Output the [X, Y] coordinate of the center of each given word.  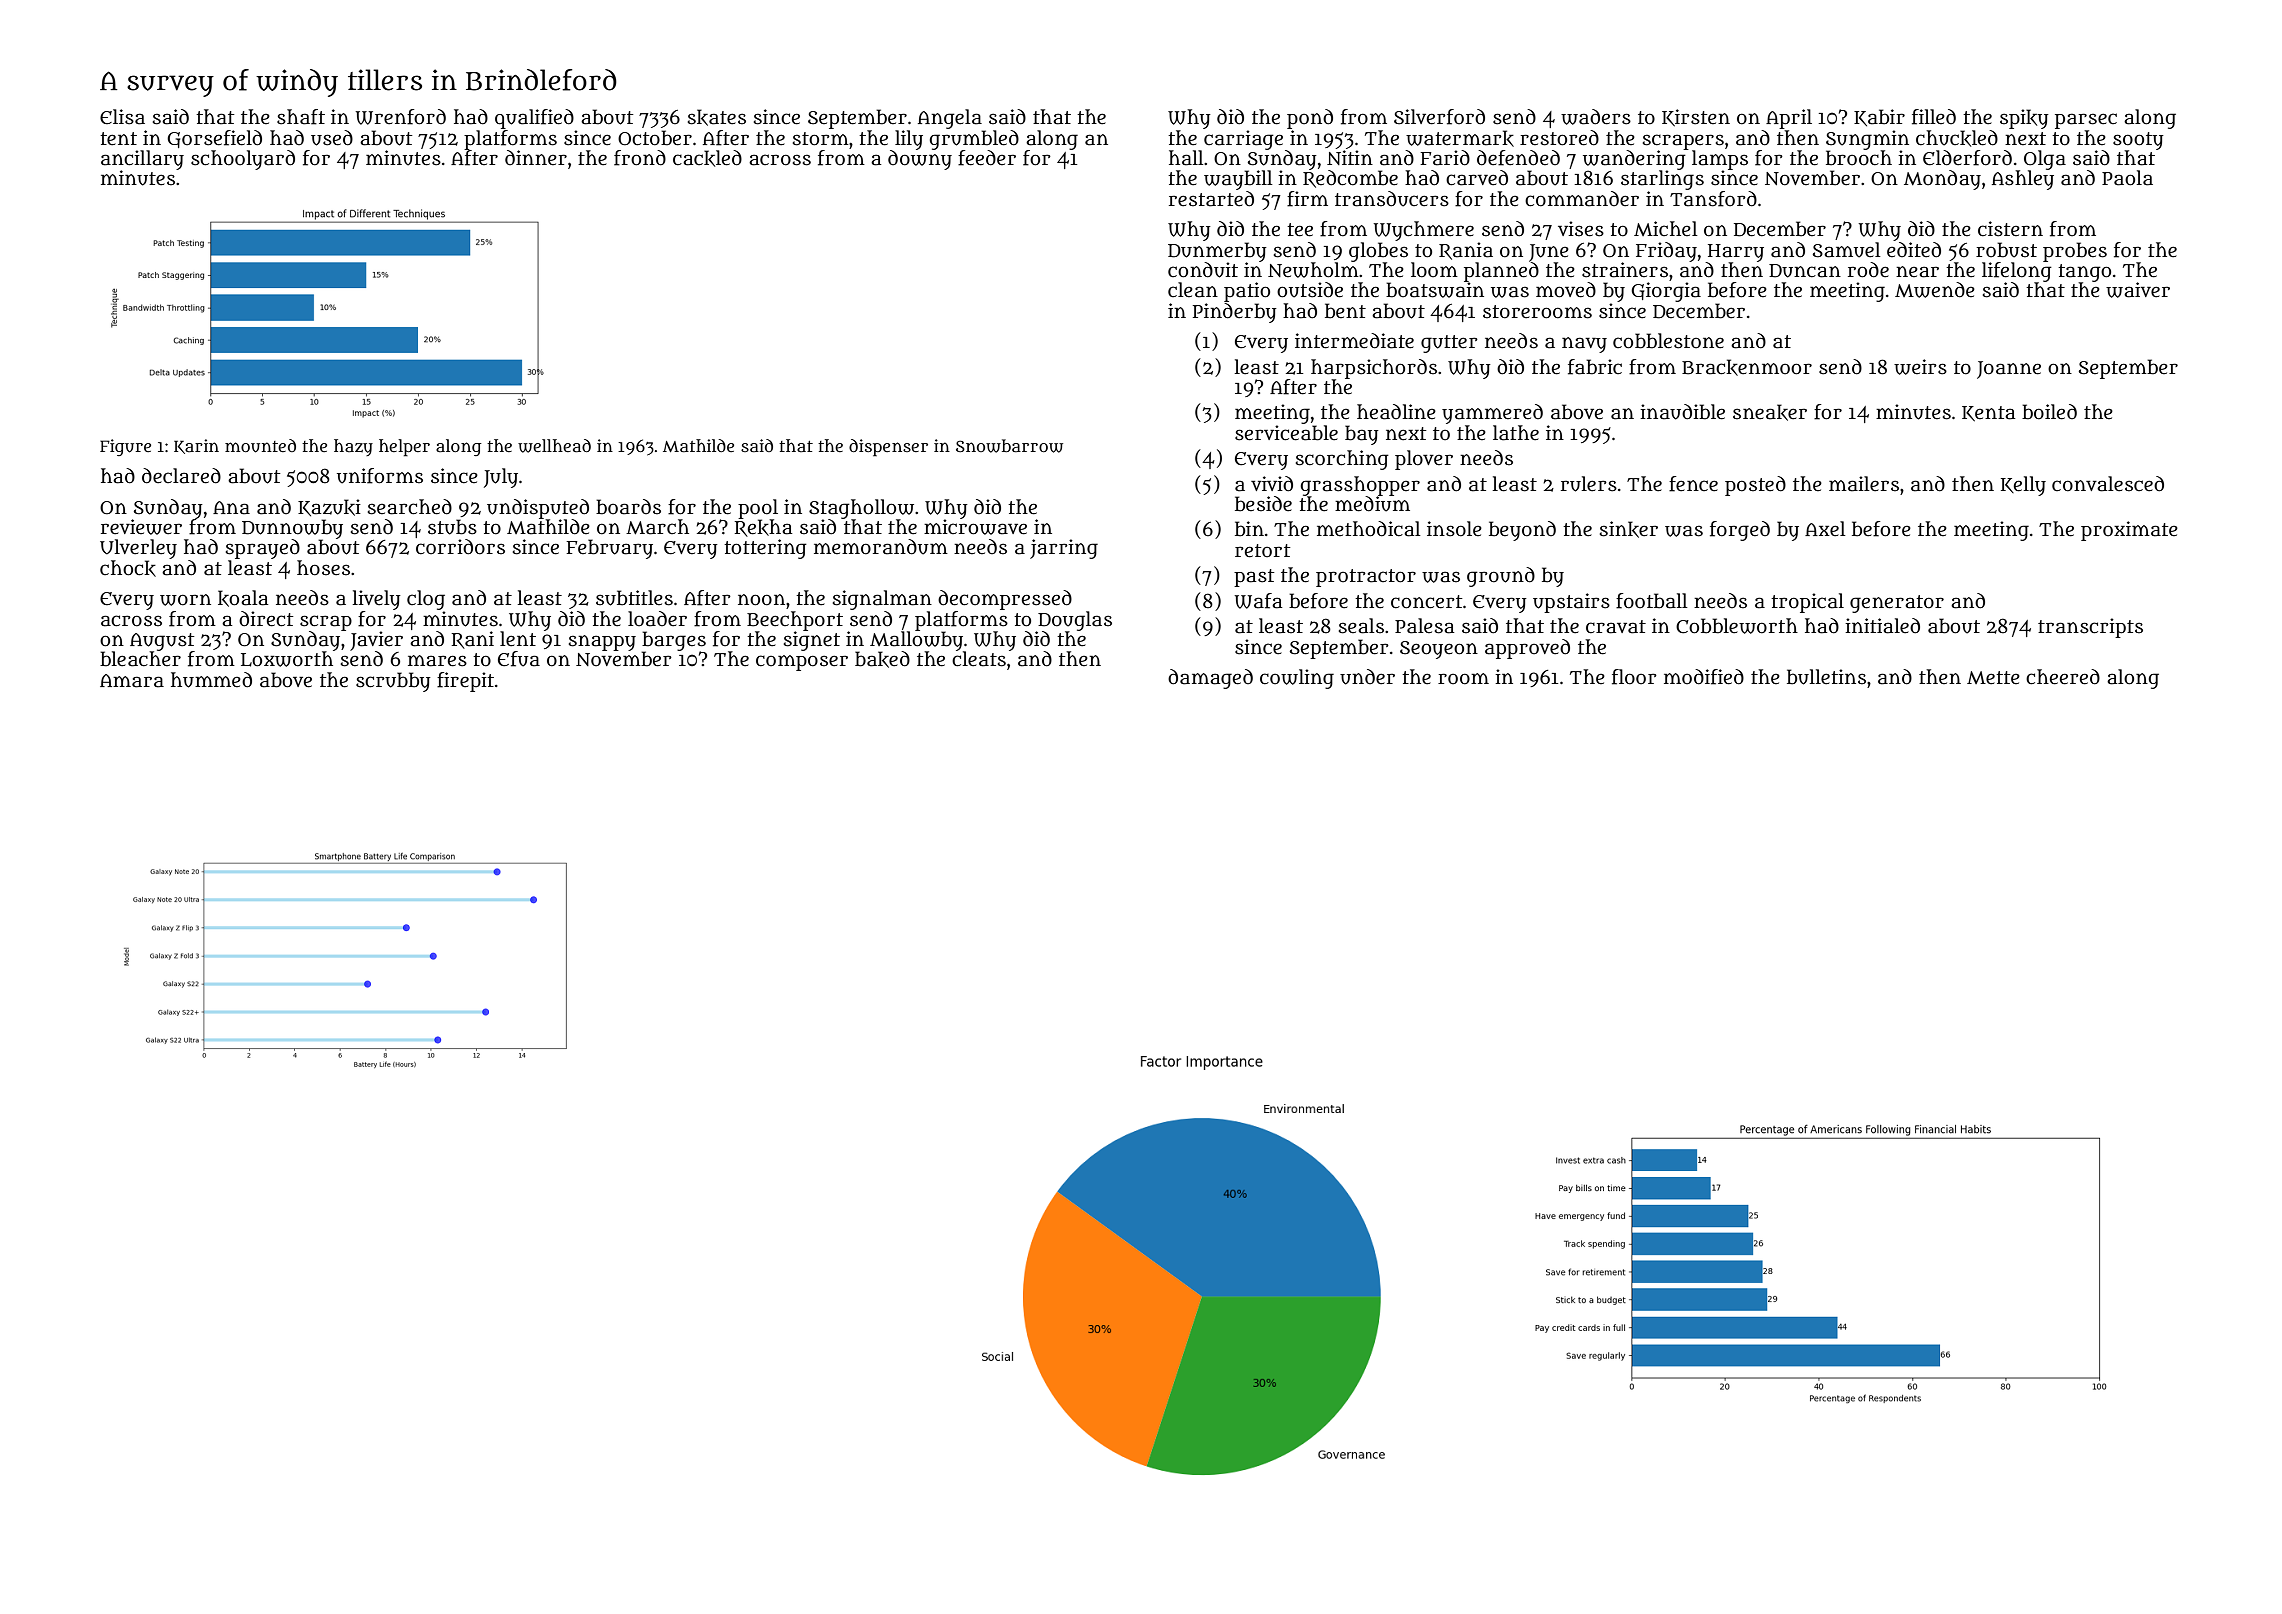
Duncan [1805, 271]
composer [802, 663]
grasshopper [1360, 486]
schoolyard [243, 160]
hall [1186, 158]
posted [1755, 486]
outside [1310, 290]
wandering [1635, 159]
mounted [260, 446]
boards [628, 507]
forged [1740, 531]
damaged [1210, 679]
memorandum [881, 547]
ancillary [142, 160]
